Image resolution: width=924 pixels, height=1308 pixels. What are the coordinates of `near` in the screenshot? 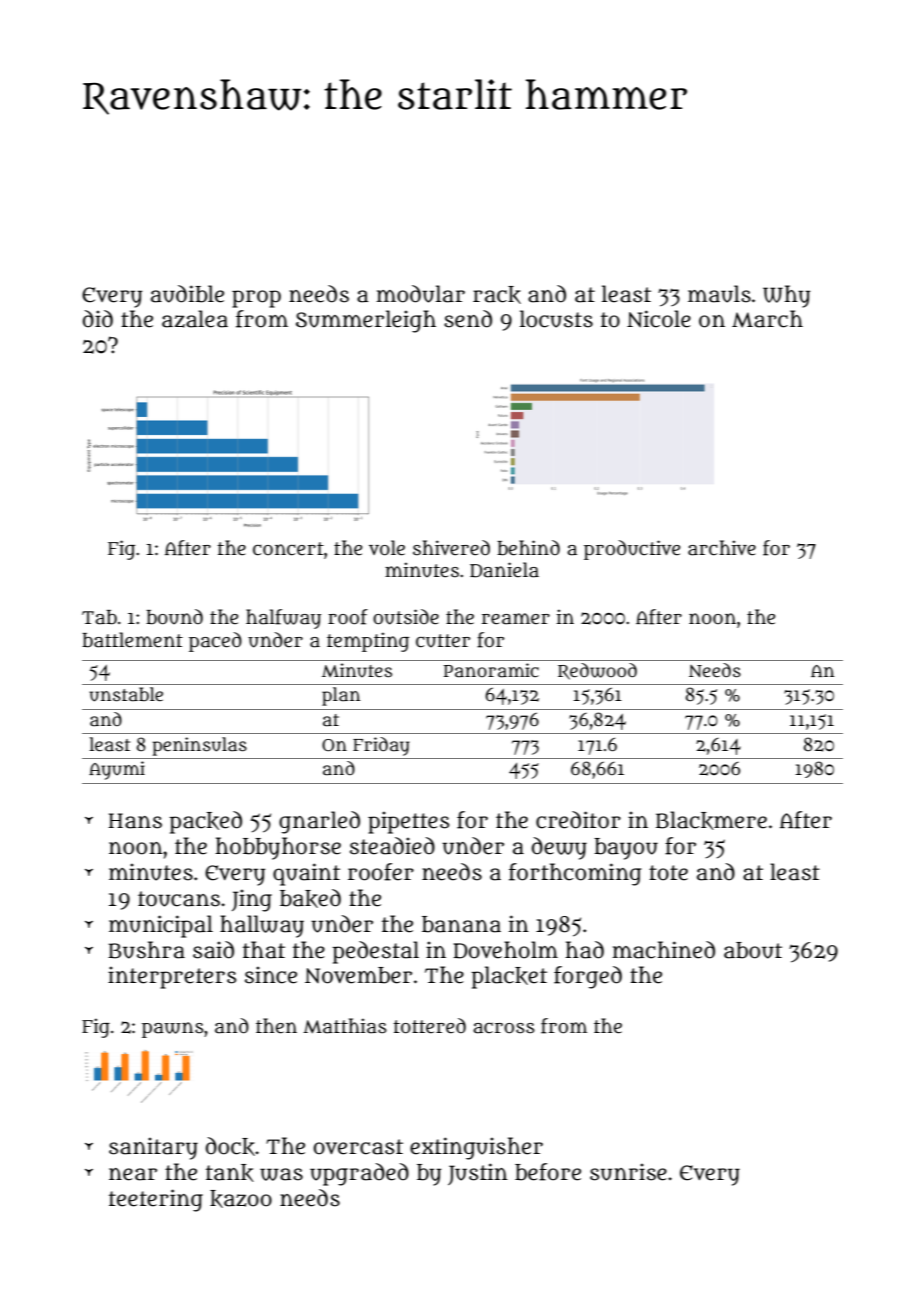 It's located at (133, 1174).
